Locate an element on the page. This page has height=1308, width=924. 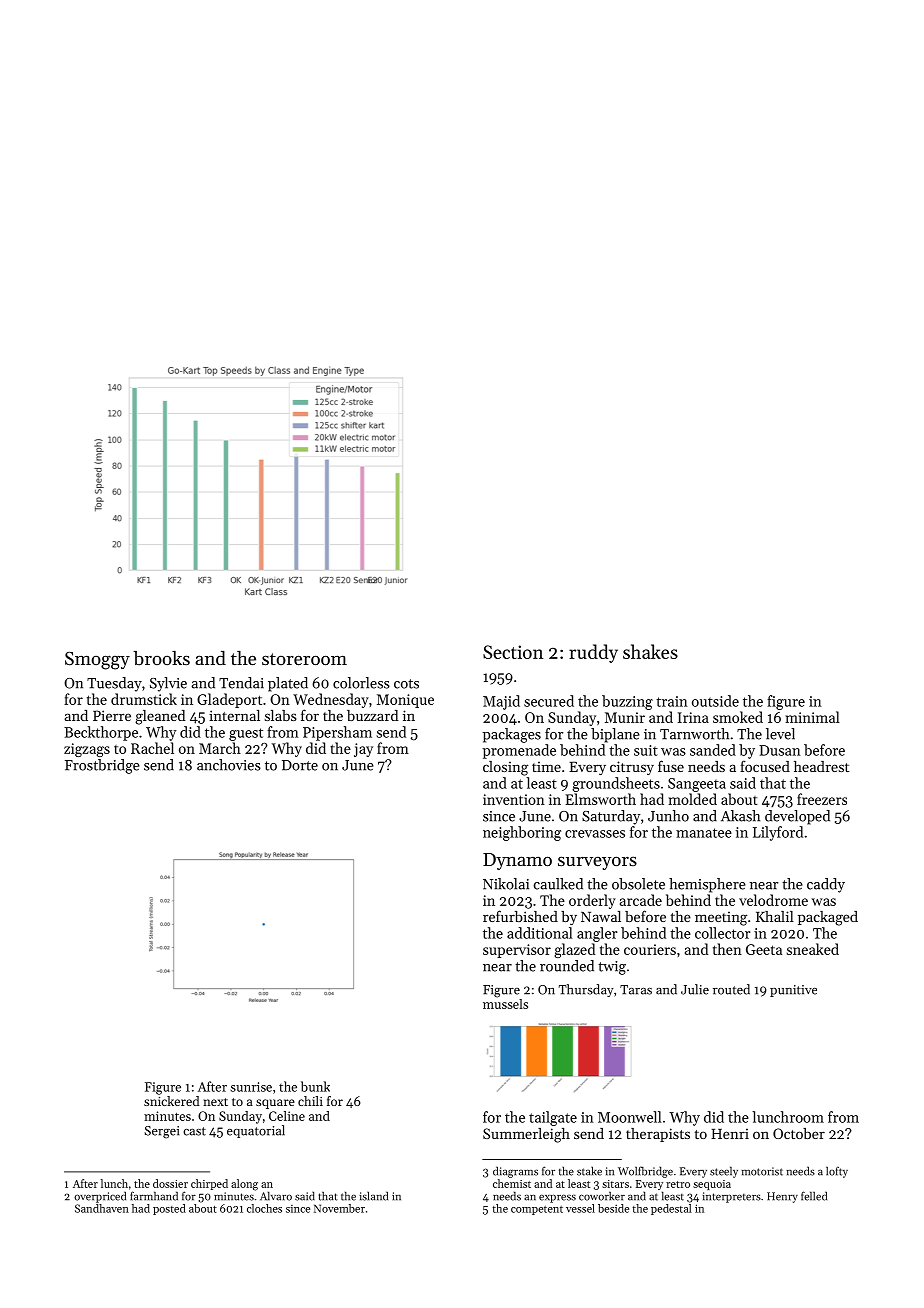
coworker is located at coordinates (602, 1196).
